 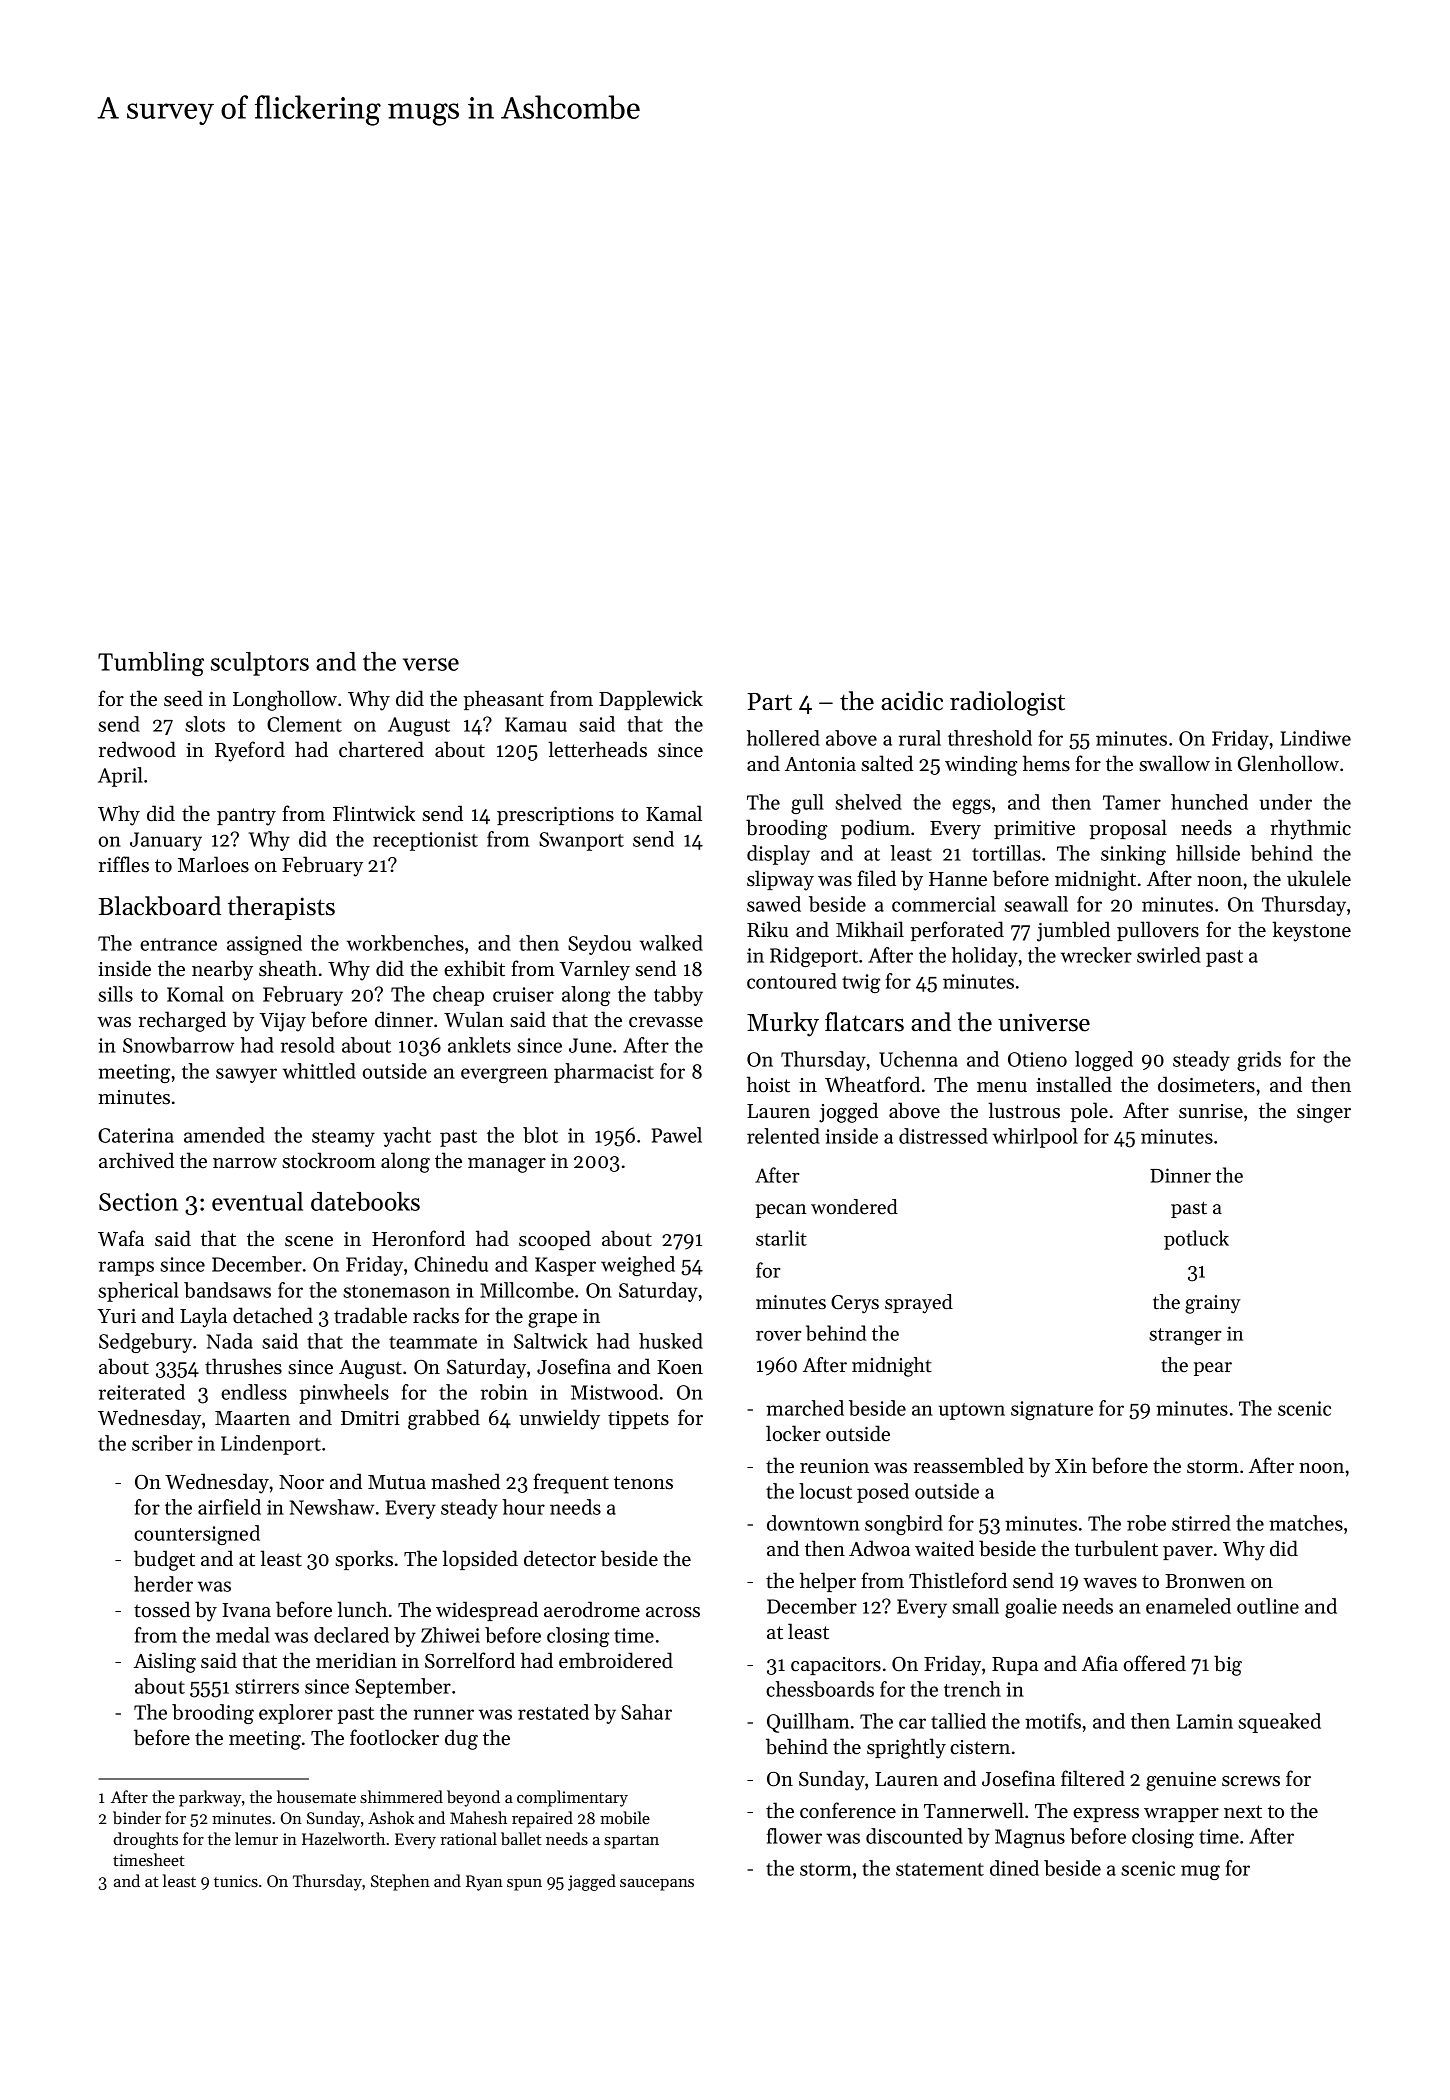 I want to click on letterheads, so click(x=597, y=749).
